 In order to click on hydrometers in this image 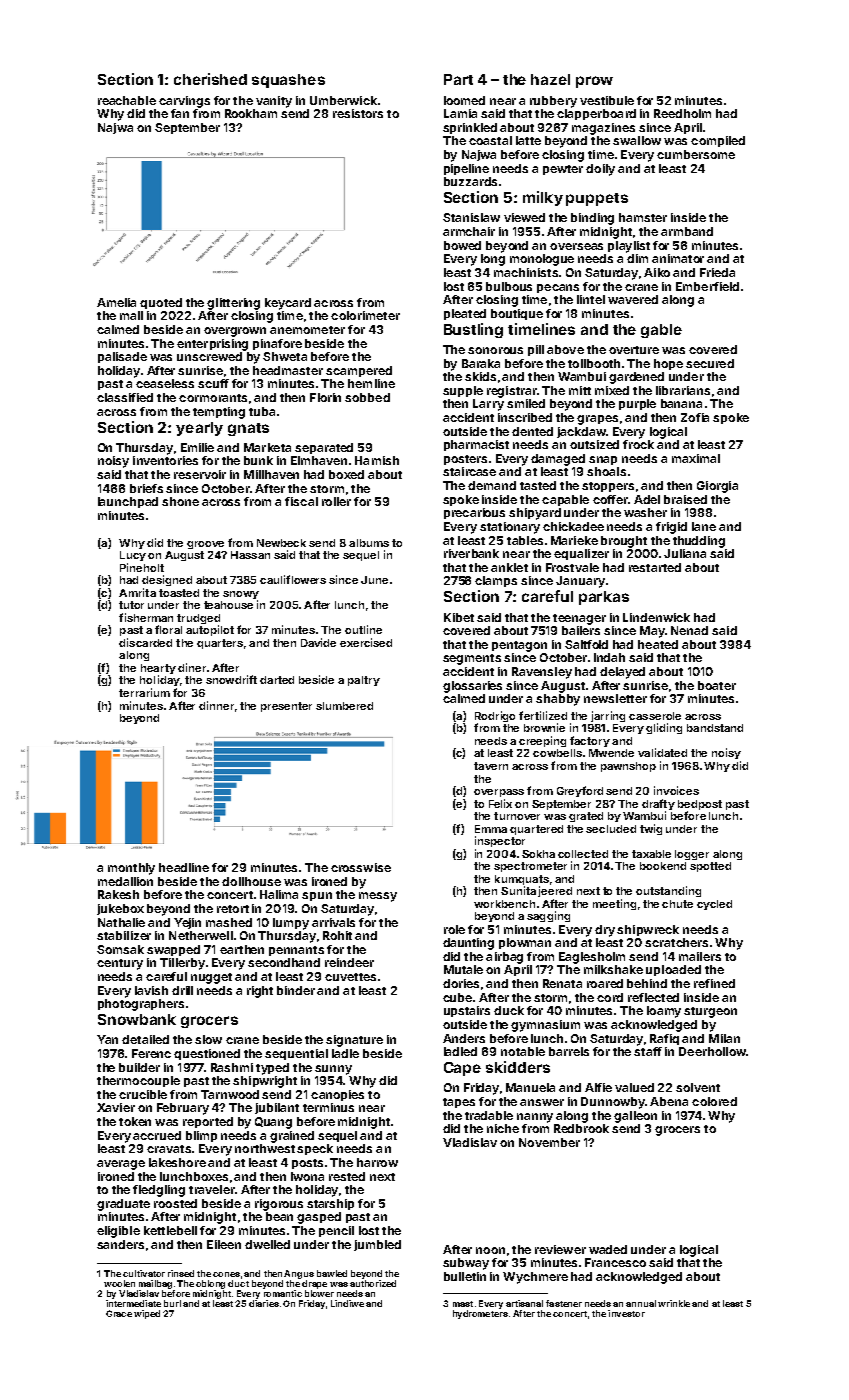, I will do `click(480, 1314)`.
